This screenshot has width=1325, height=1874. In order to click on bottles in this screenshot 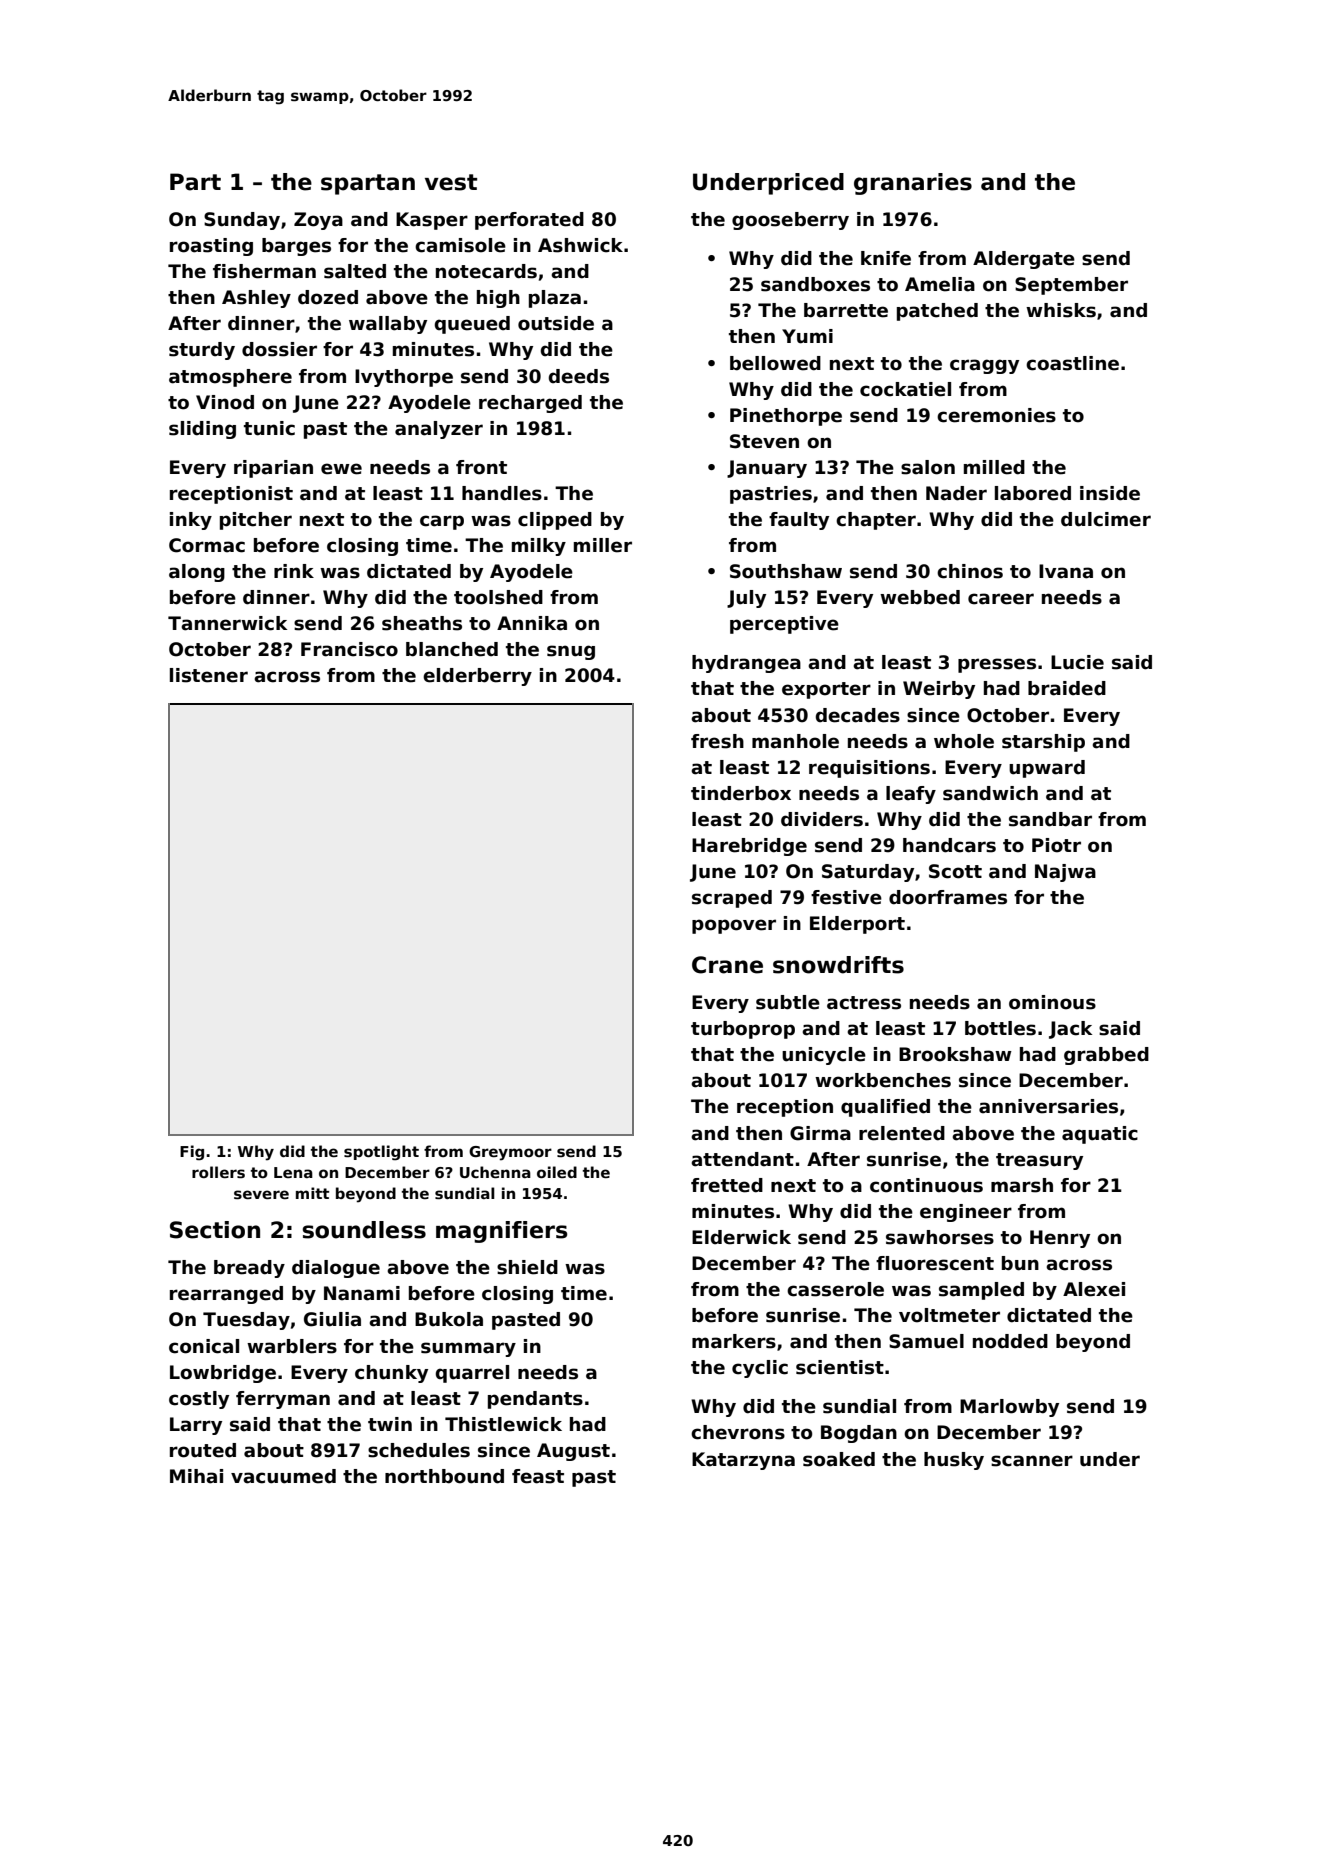, I will do `click(1000, 1028)`.
